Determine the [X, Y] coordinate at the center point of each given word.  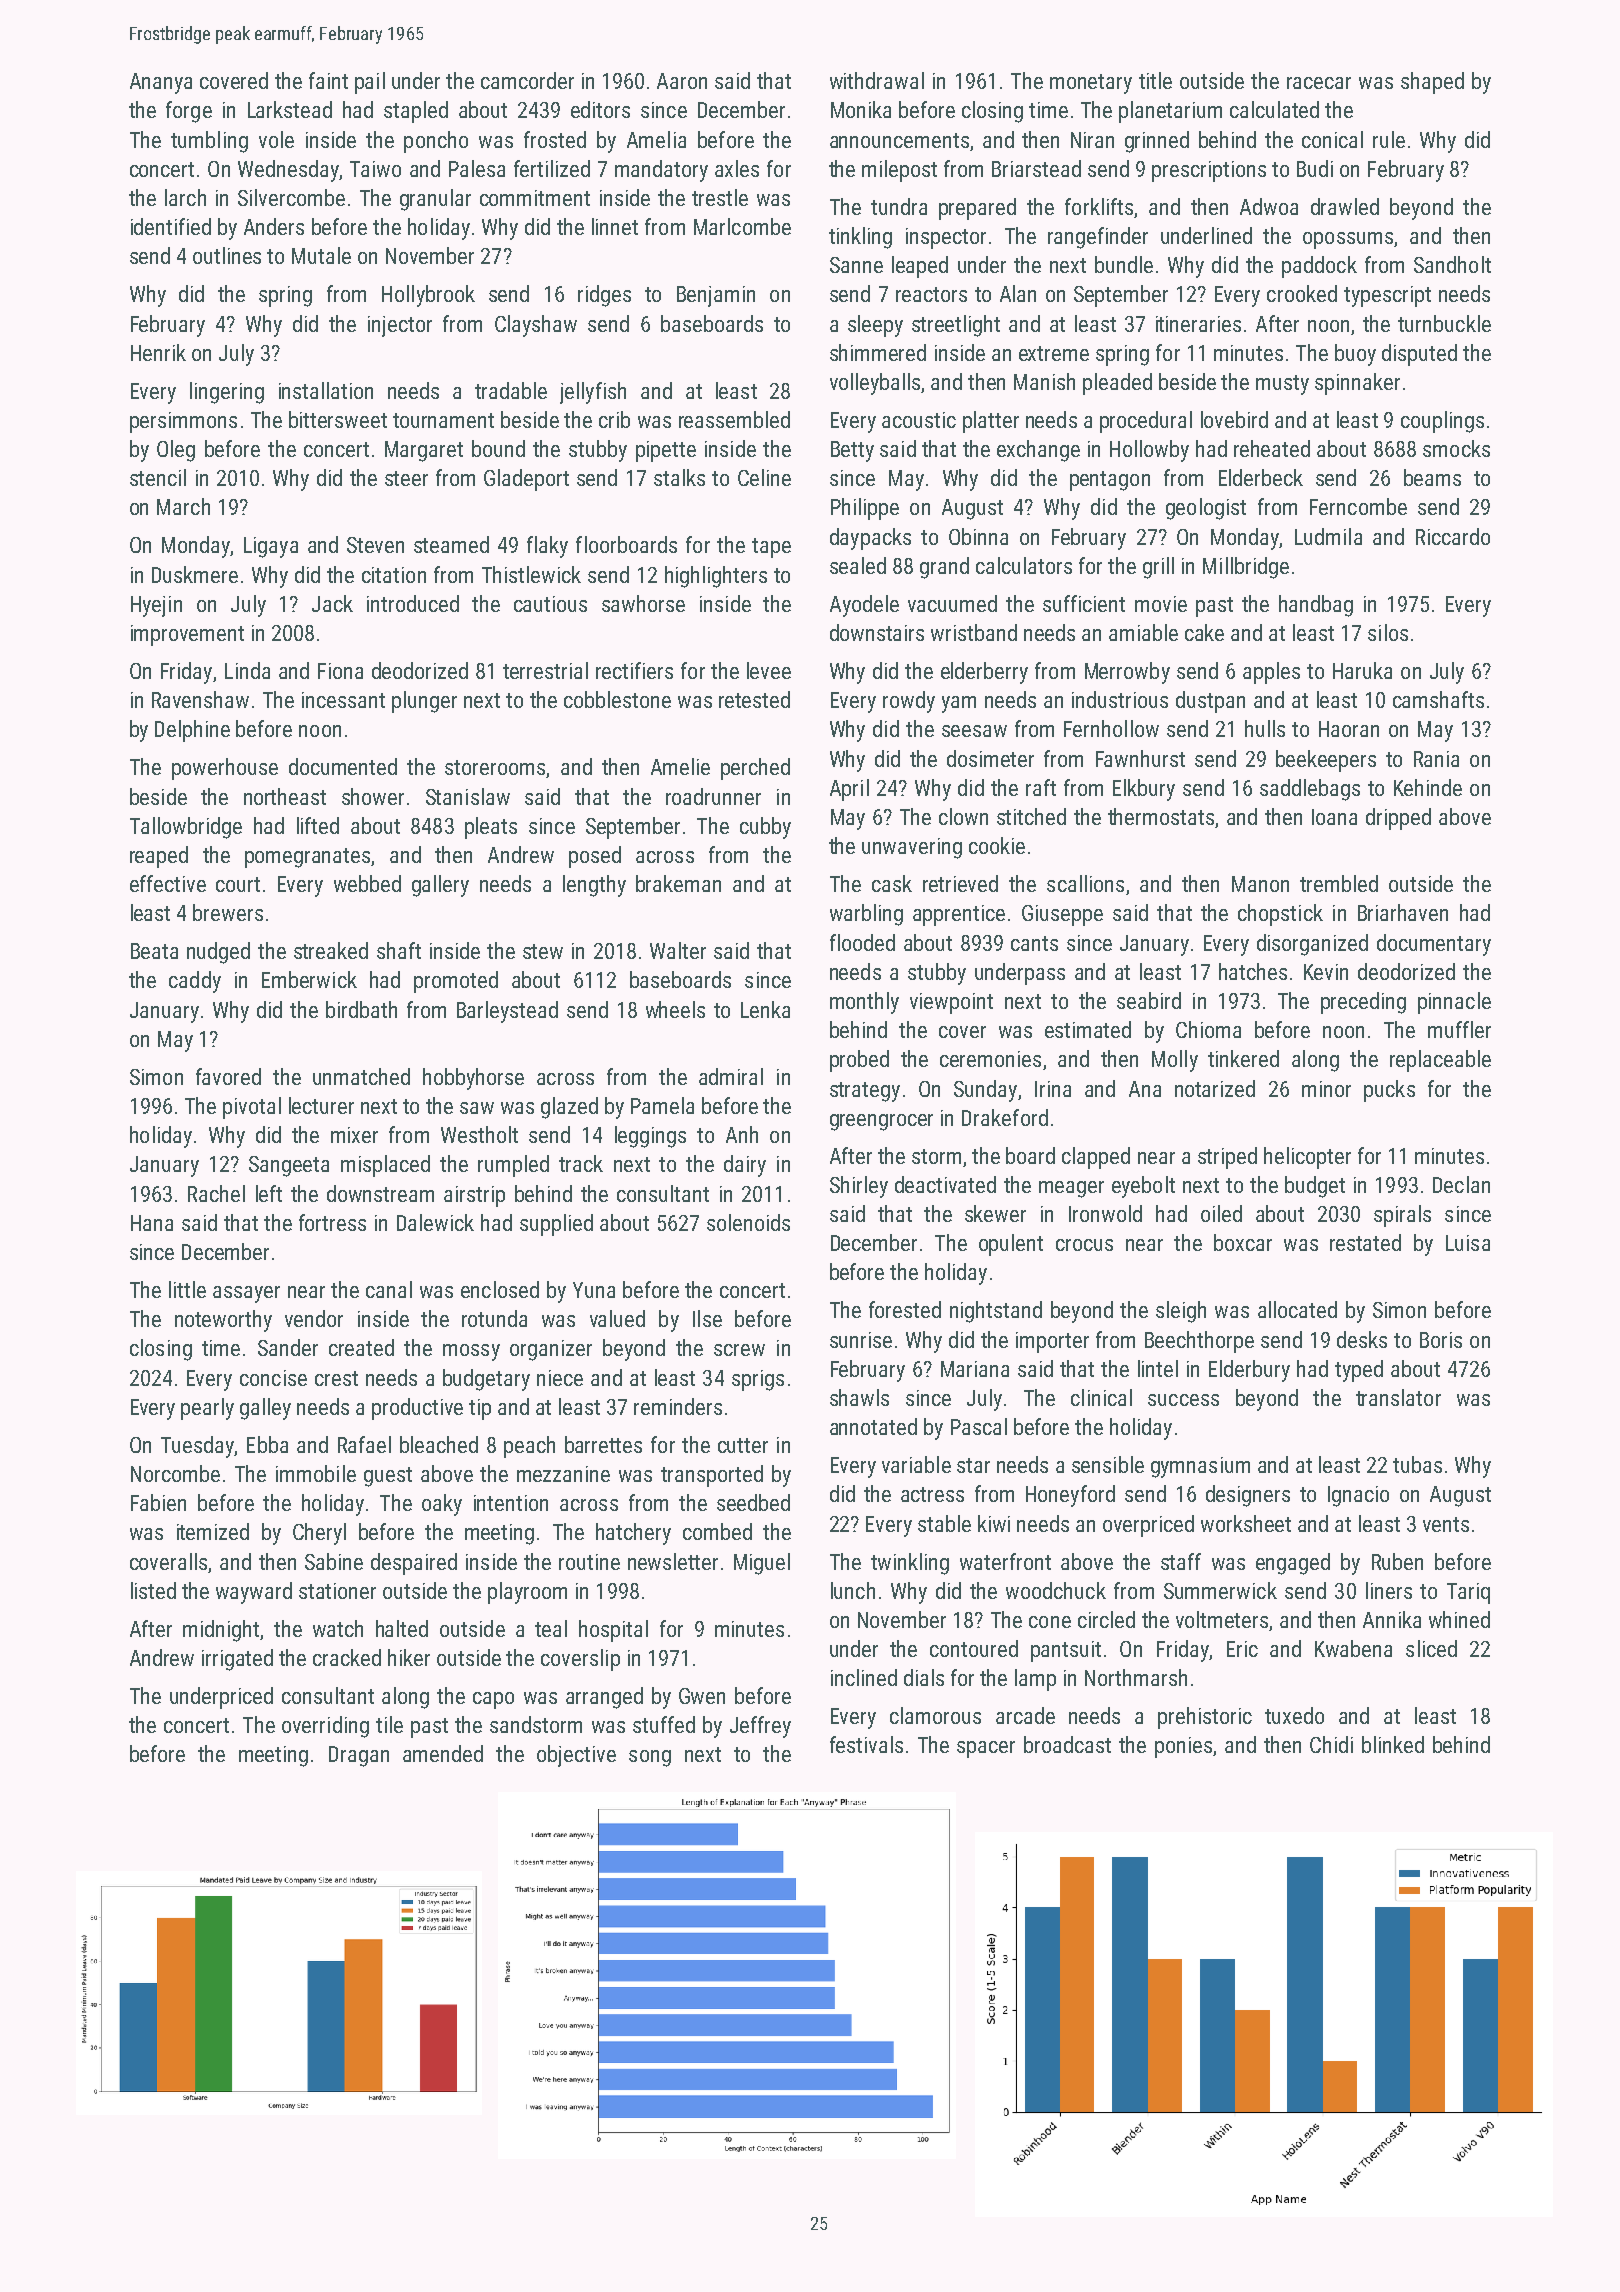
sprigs [758, 1380]
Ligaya [271, 547]
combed [717, 1531]
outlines [227, 255]
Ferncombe [1358, 506]
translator [1398, 1397]
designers [1248, 1496]
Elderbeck [1261, 477]
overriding [325, 1727]
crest [336, 1378]
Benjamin [716, 296]
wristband [974, 632]
